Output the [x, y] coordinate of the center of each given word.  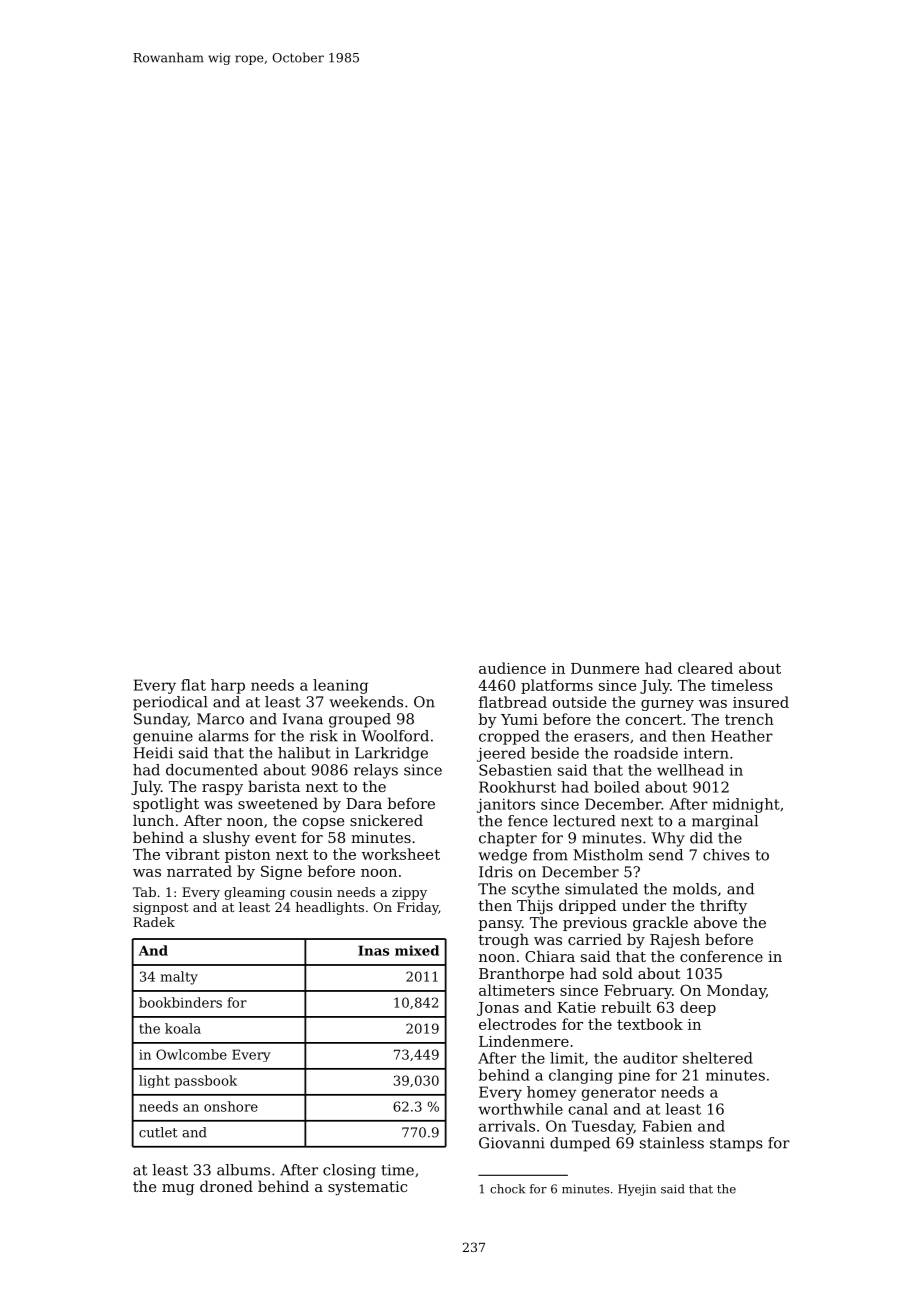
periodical [170, 703]
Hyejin [637, 1190]
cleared [705, 668]
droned [226, 1186]
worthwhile [520, 1109]
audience [512, 668]
